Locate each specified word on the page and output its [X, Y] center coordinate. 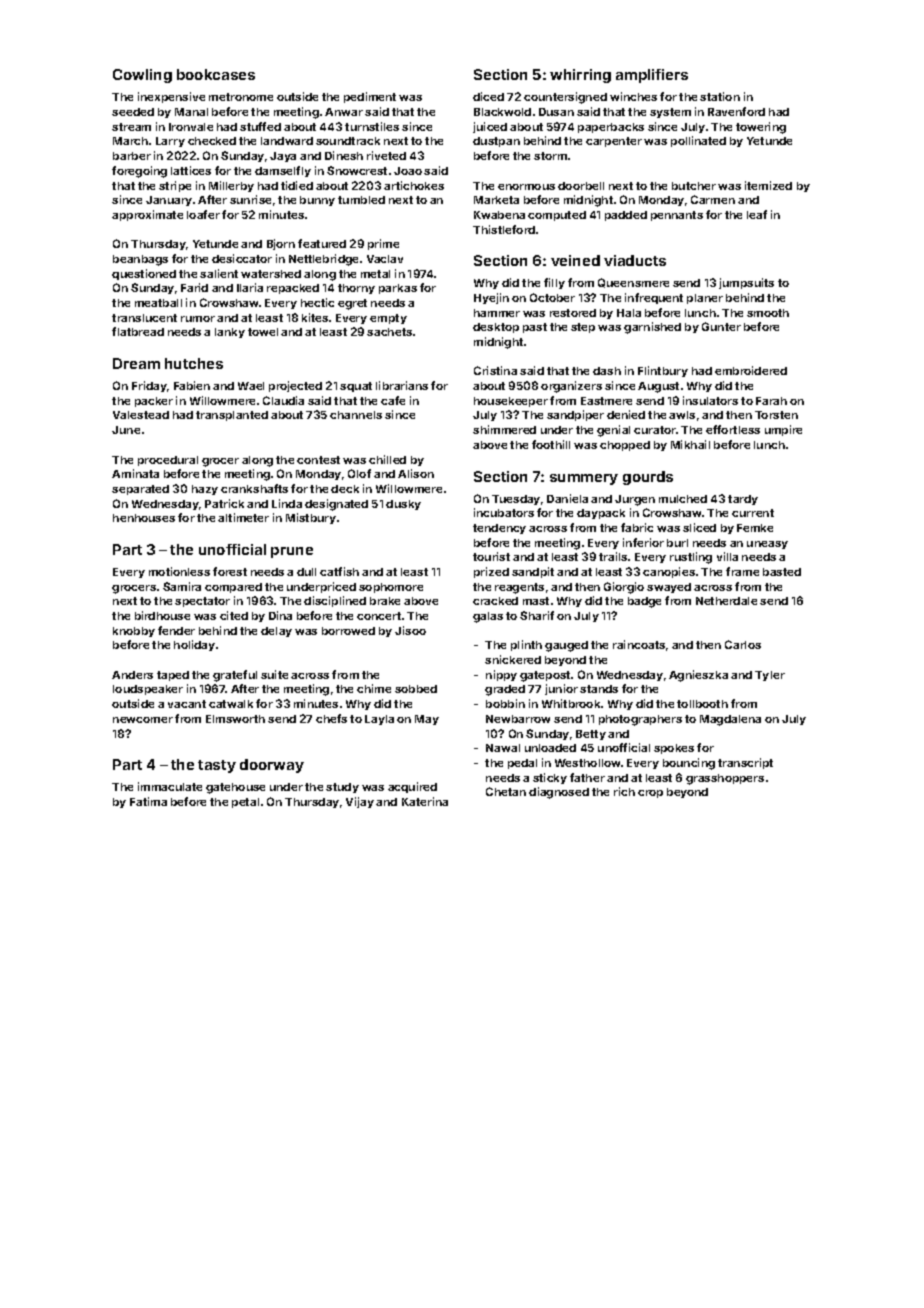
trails [613, 556]
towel [263, 332]
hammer [497, 313]
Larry [170, 142]
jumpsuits [746, 283]
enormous [526, 187]
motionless [179, 571]
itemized [768, 185]
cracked [495, 601]
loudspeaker [148, 690]
